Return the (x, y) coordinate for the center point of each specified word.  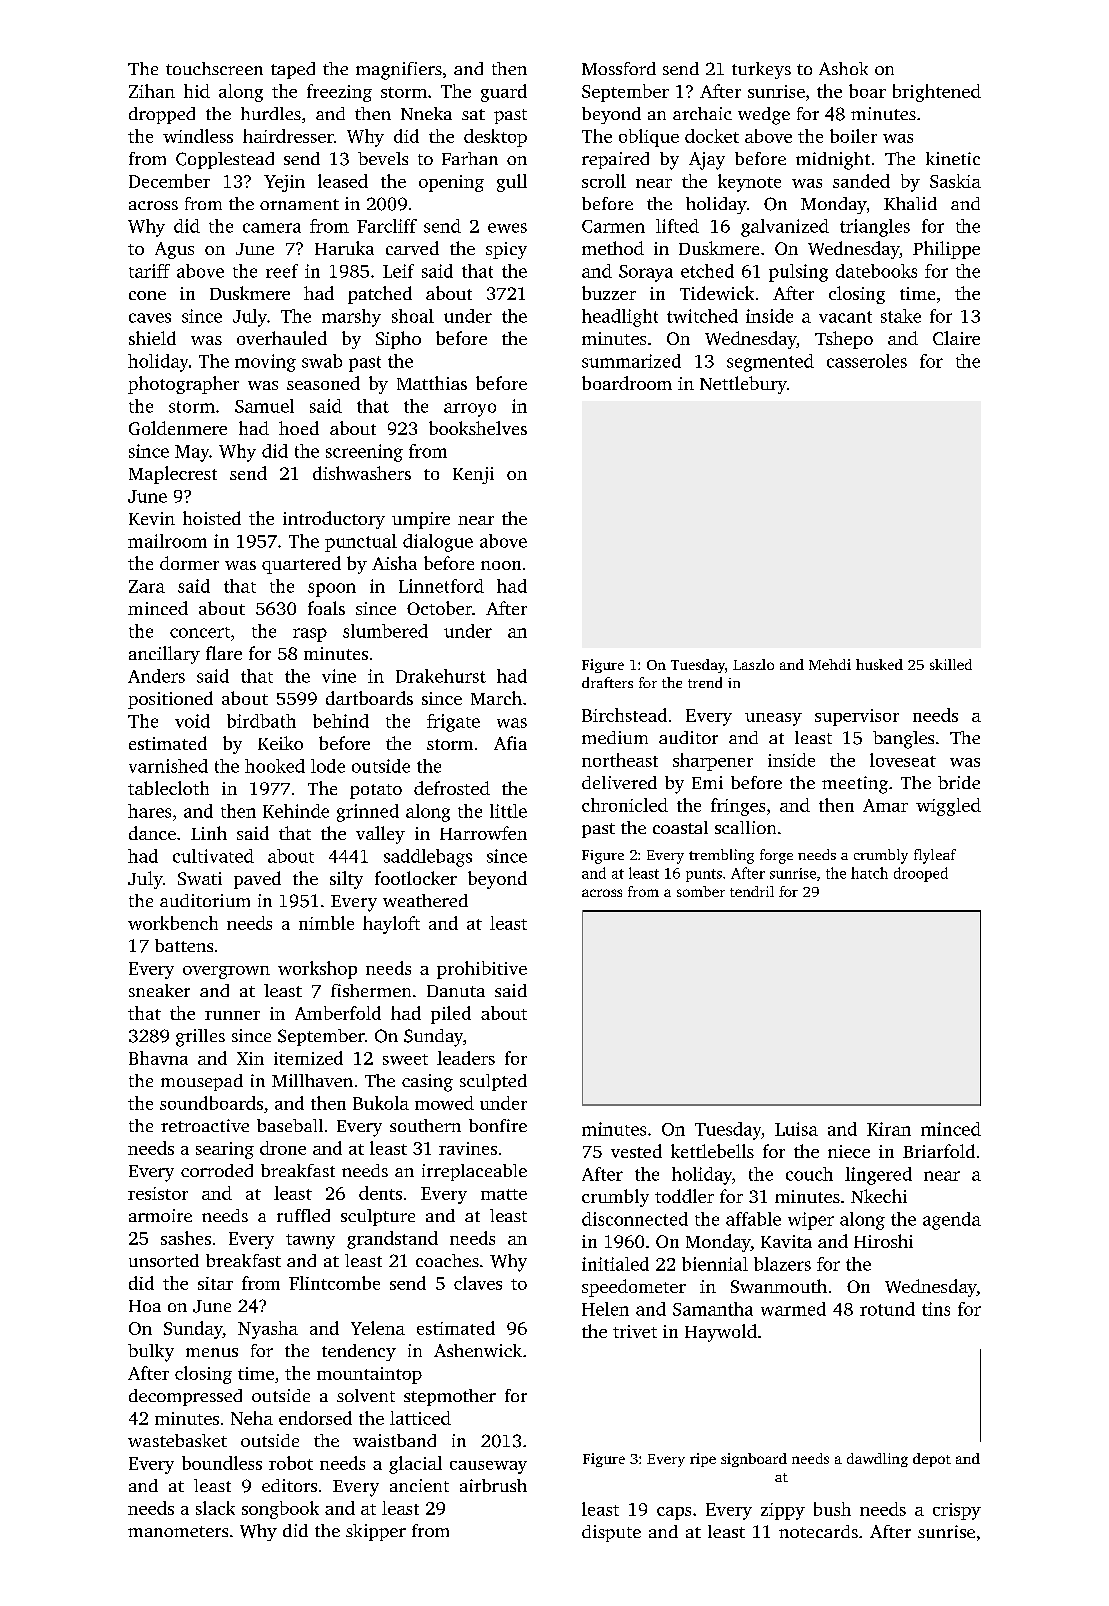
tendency (359, 1352)
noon (501, 565)
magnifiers (399, 71)
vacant (845, 317)
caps (674, 1513)
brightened (937, 93)
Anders (156, 676)
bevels (383, 158)
